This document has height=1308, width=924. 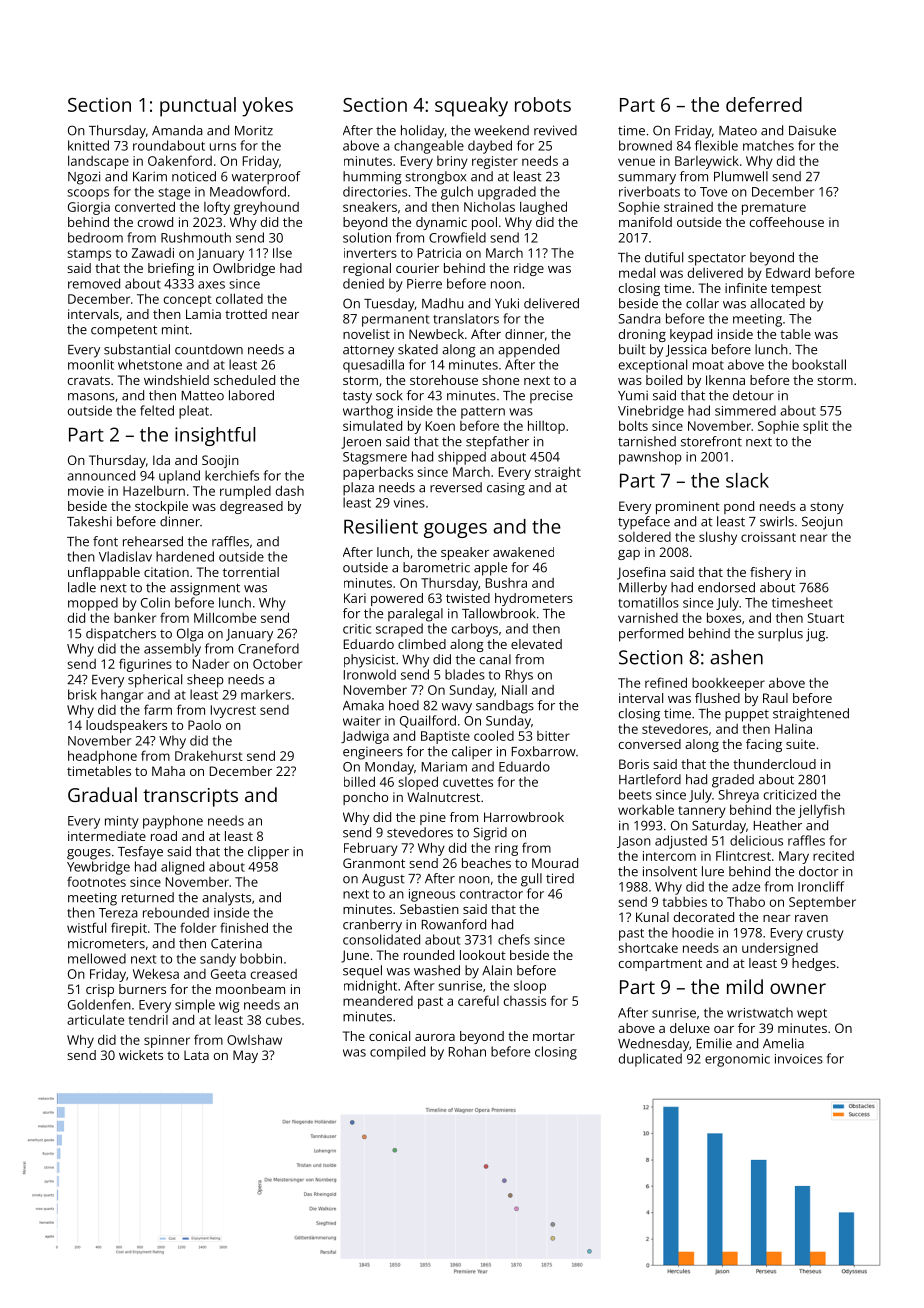 What do you see at coordinates (195, 1006) in the document?
I see `simple` at bounding box center [195, 1006].
